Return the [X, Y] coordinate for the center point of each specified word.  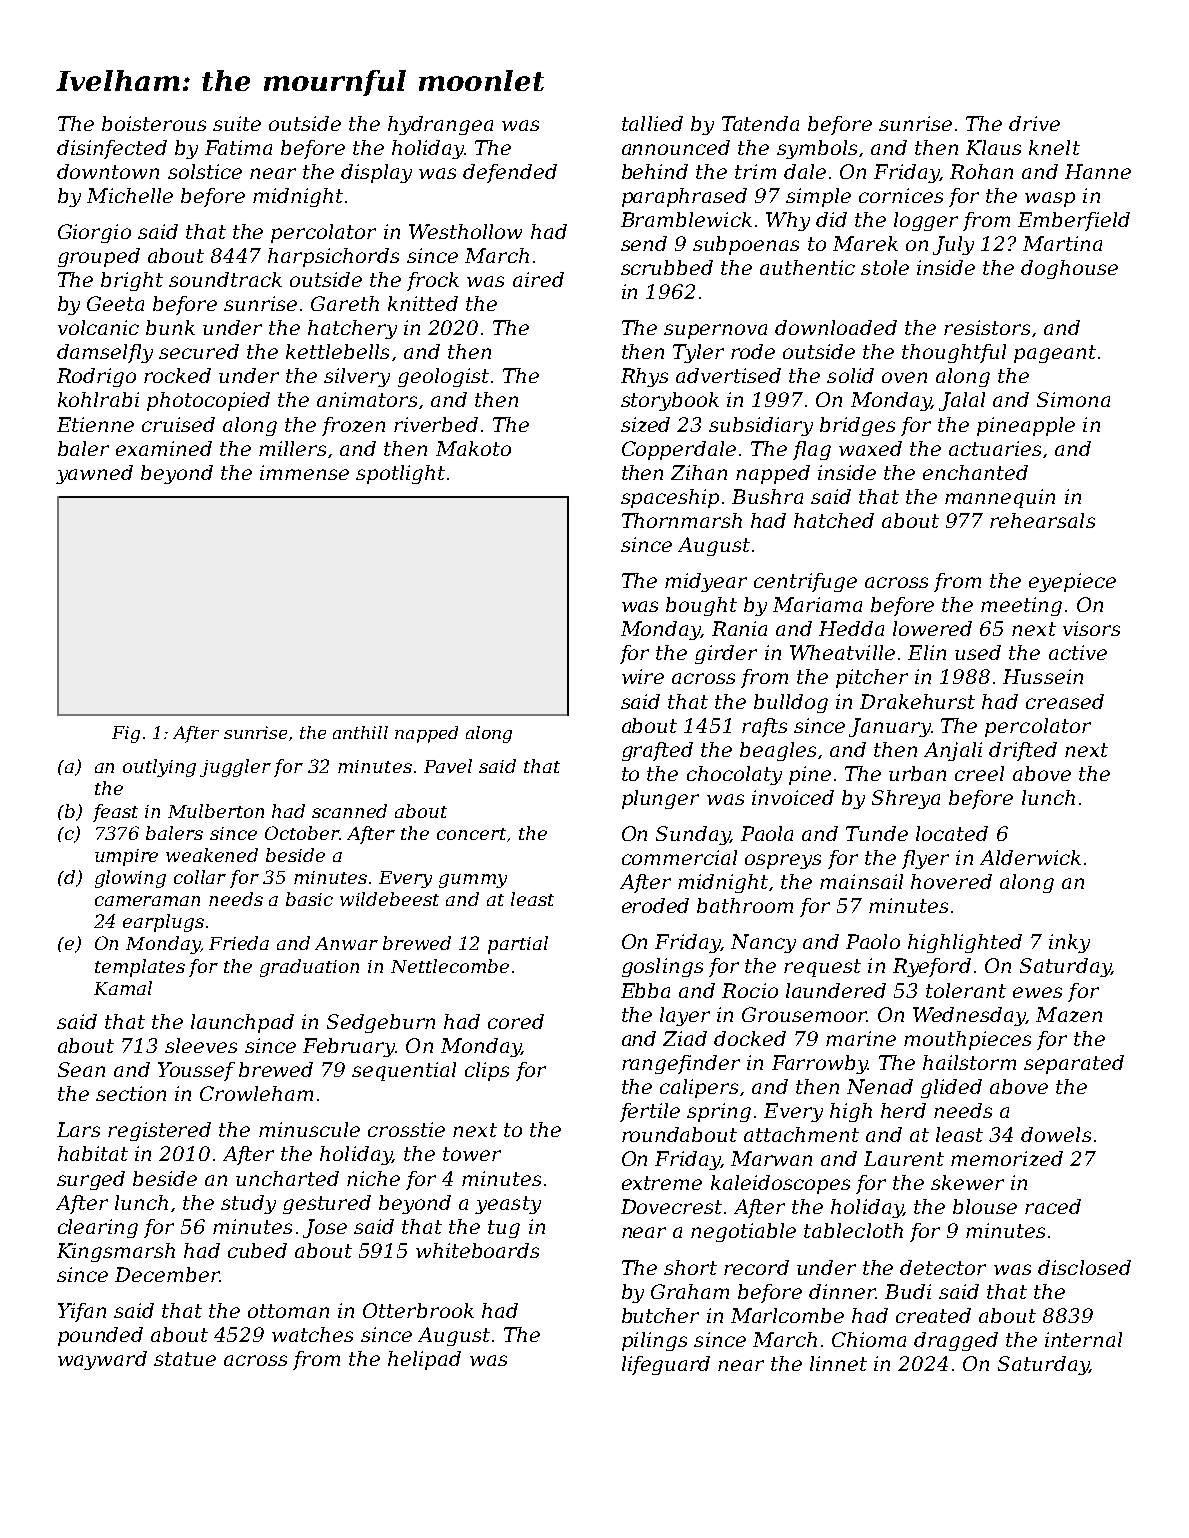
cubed [257, 1250]
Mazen [1069, 1014]
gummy [473, 881]
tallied [652, 123]
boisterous [154, 123]
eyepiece [1072, 582]
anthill [360, 732]
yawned [94, 474]
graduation [309, 968]
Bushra [767, 496]
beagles [778, 751]
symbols [817, 149]
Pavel [448, 766]
